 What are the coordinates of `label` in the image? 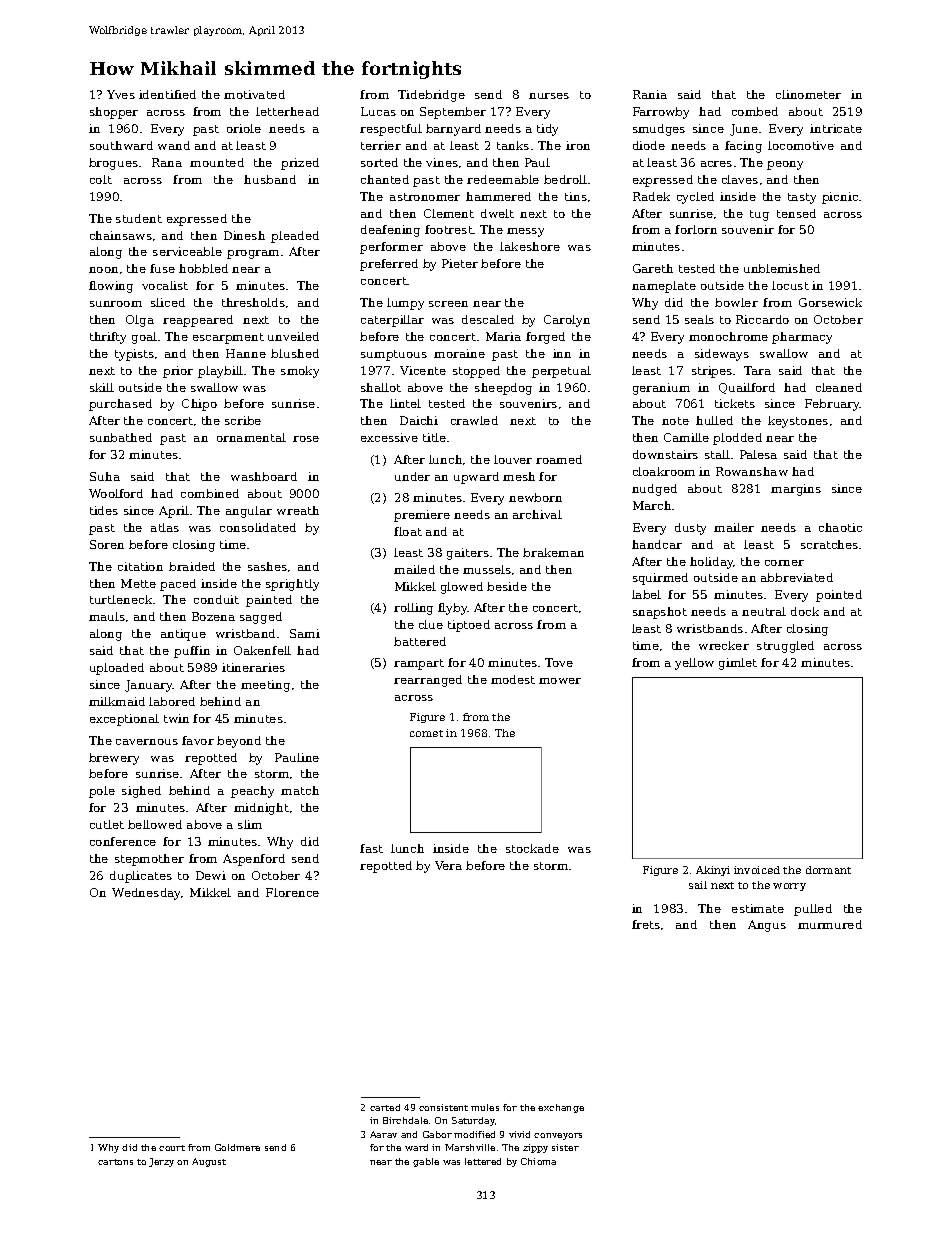 It's located at (646, 594).
